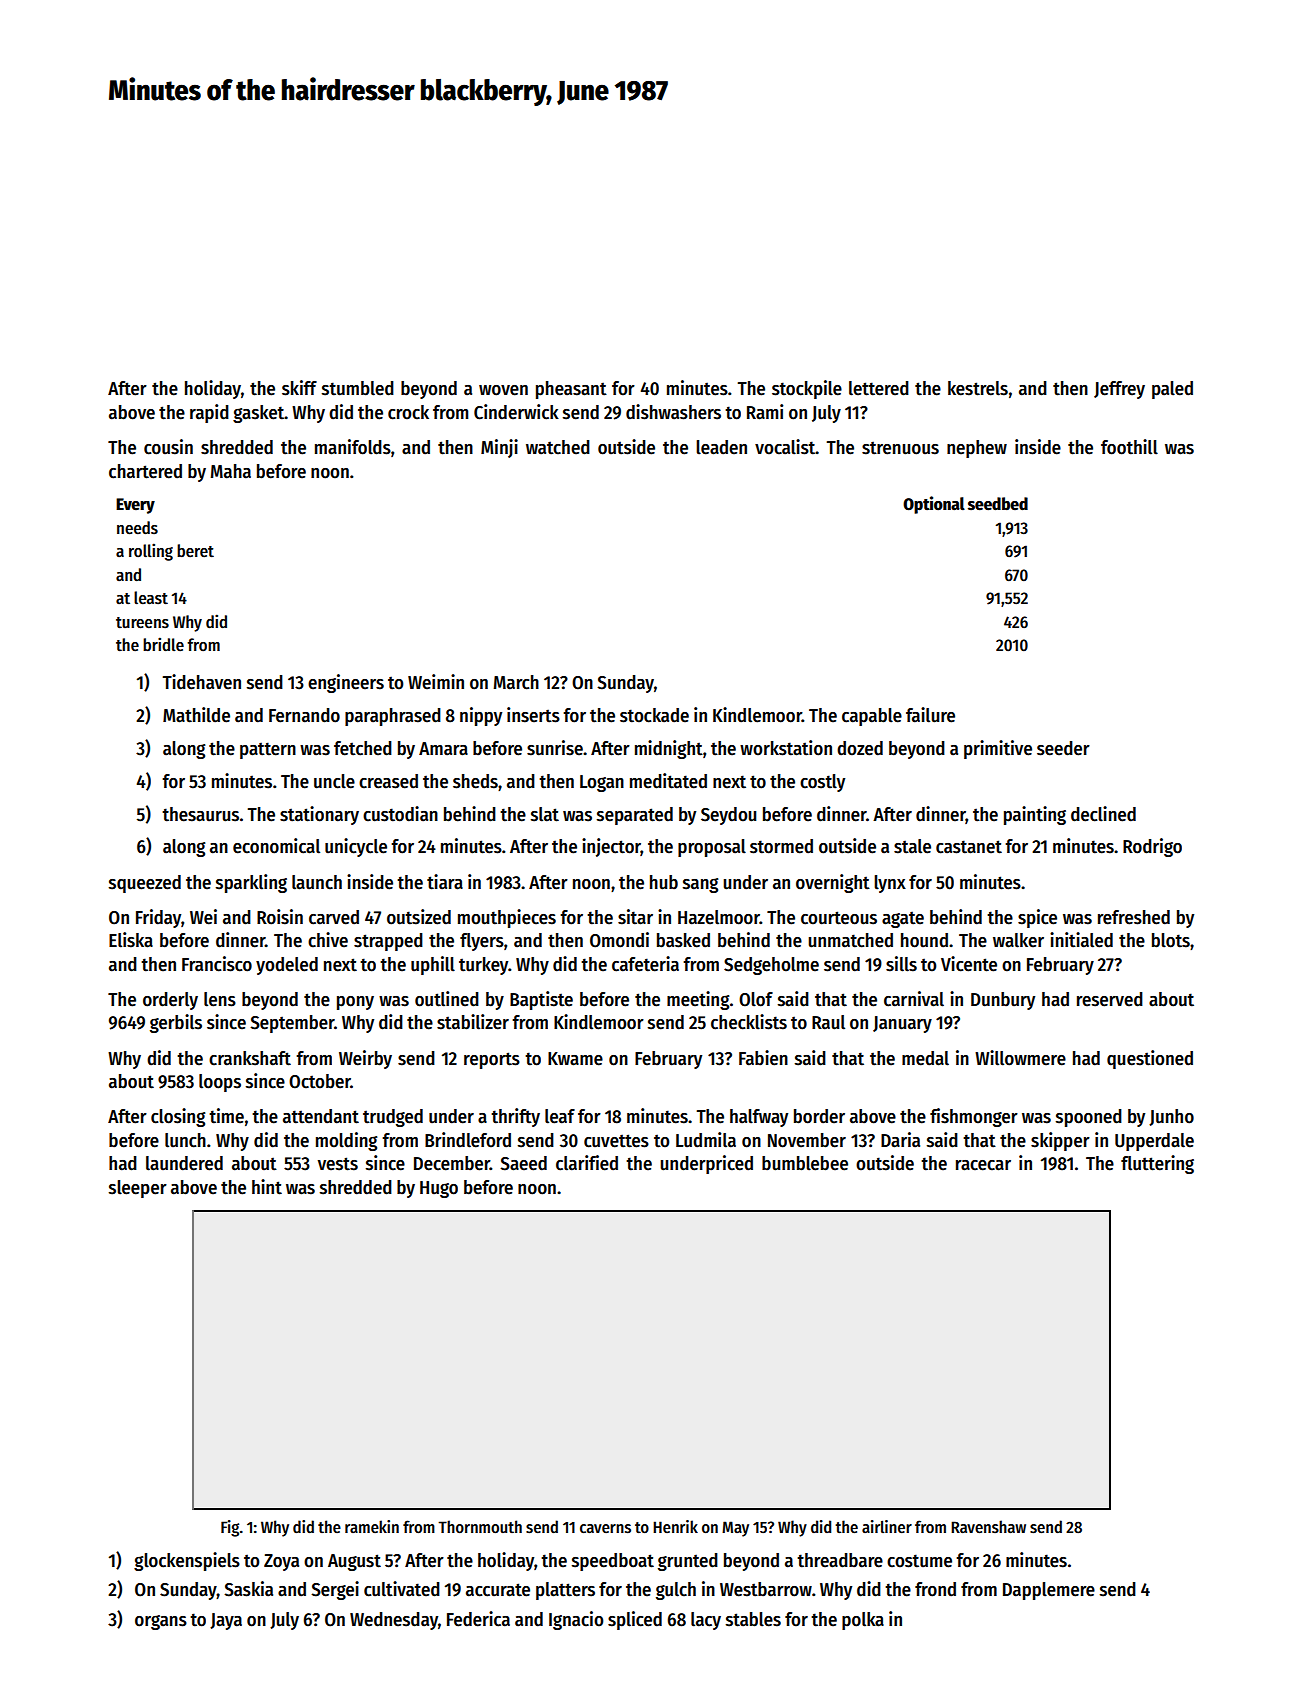 This screenshot has height=1686, width=1303. Describe the element at coordinates (195, 551) in the screenshot. I see `beret` at that location.
